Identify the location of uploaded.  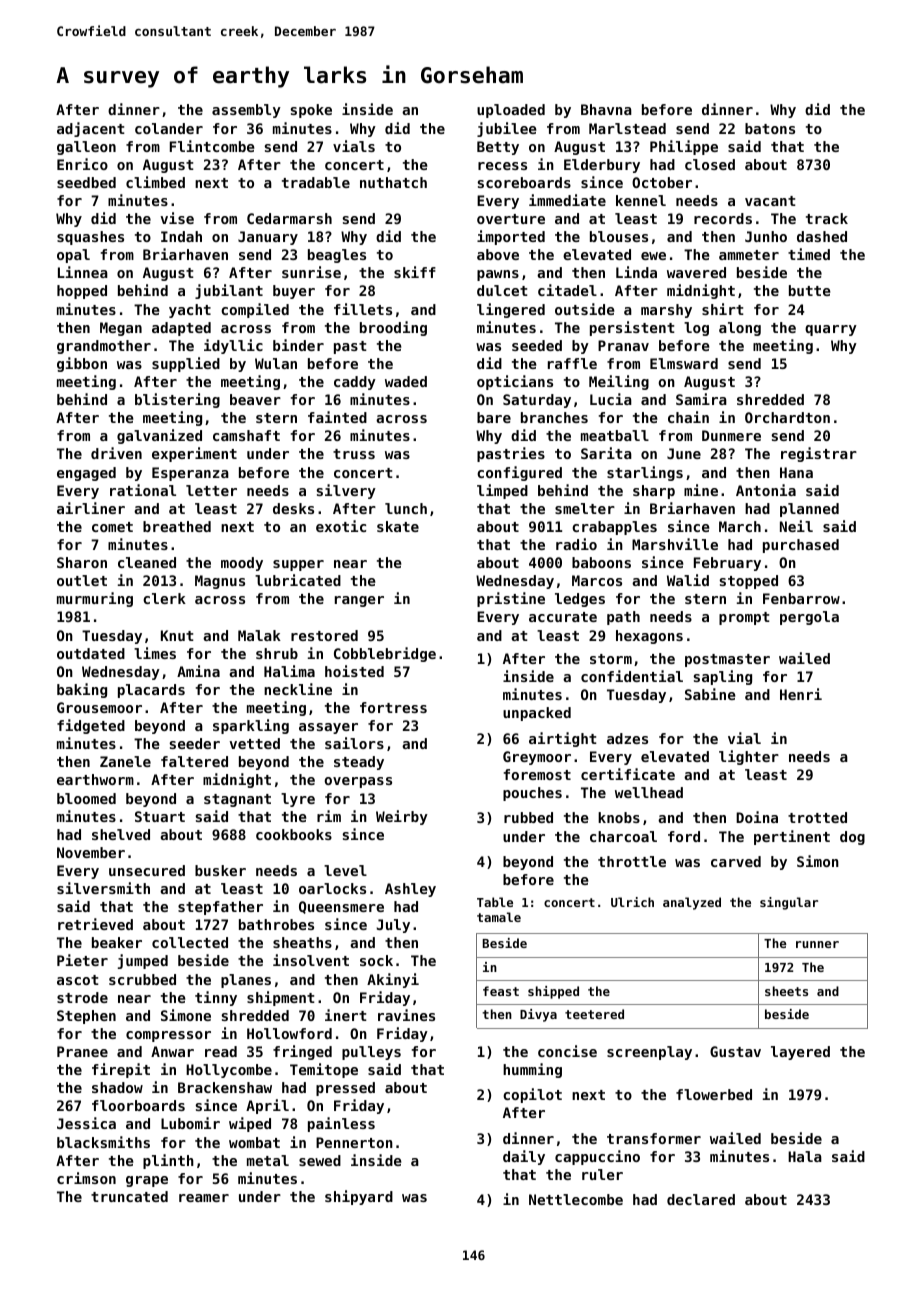
(511, 111).
